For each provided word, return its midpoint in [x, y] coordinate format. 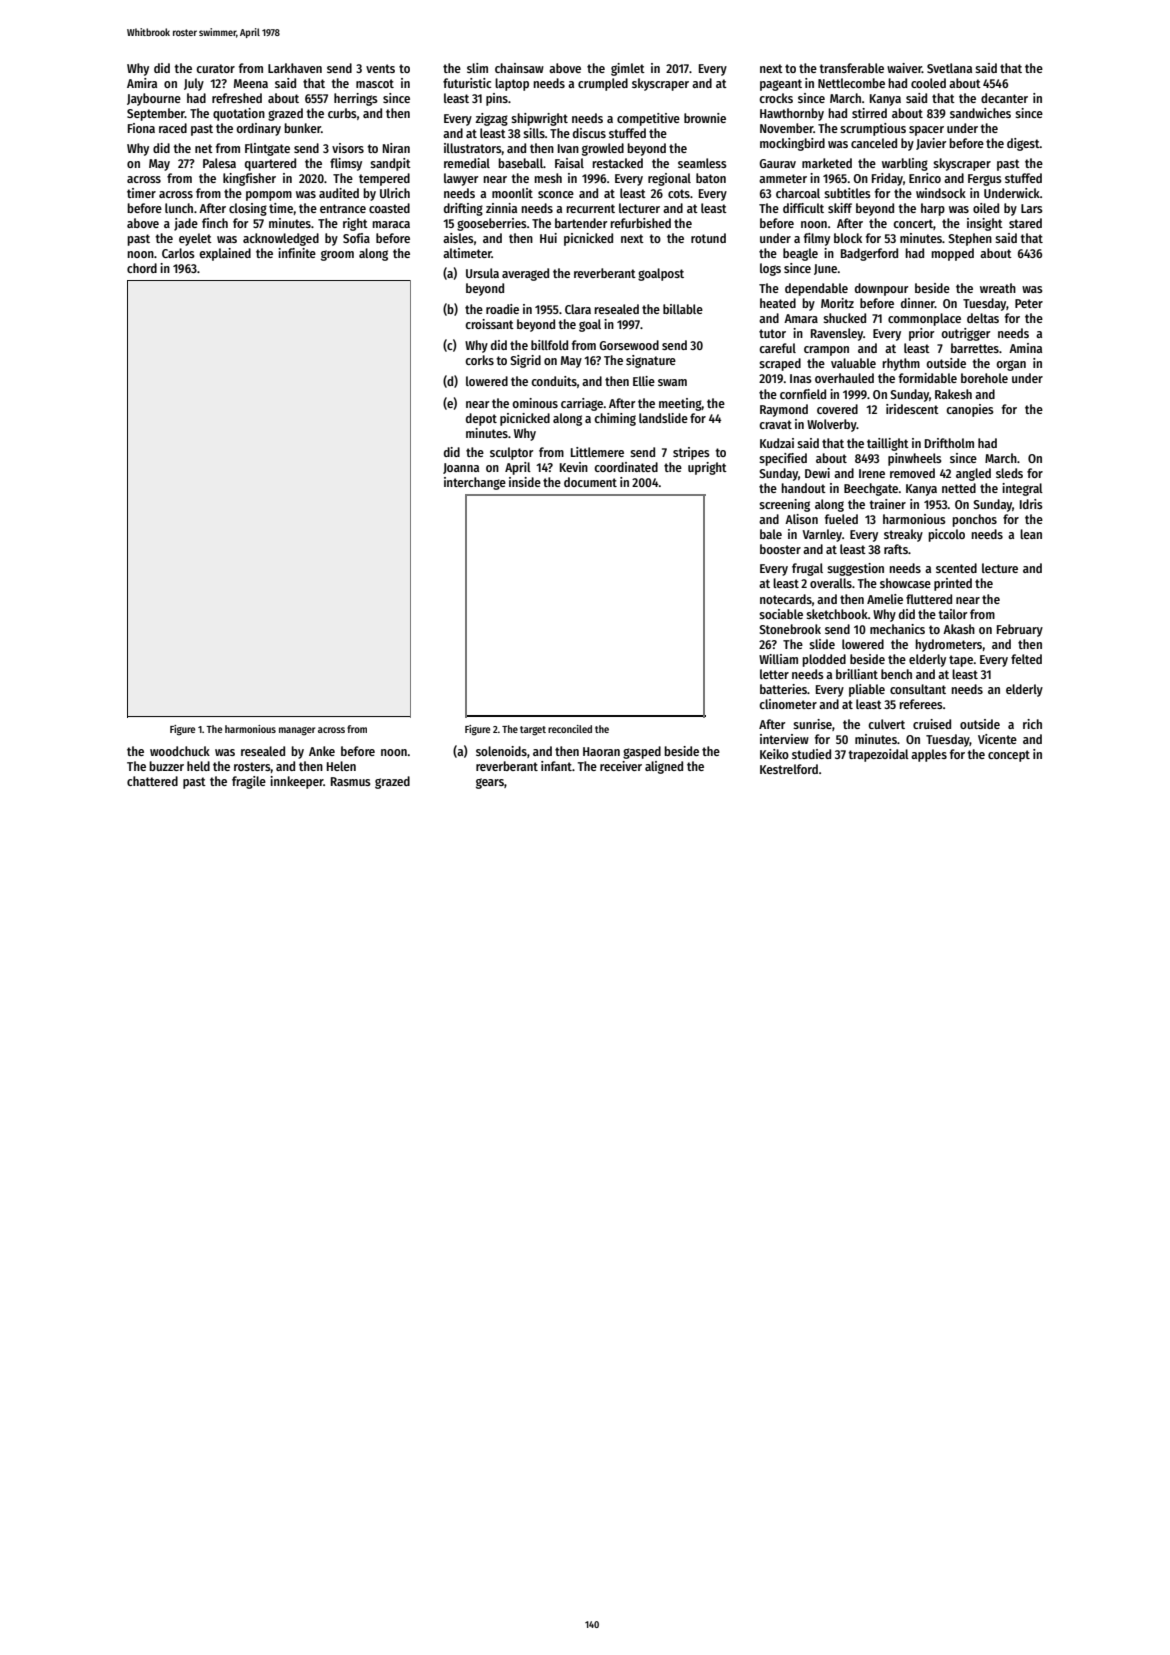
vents [380, 68]
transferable [851, 68]
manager [297, 731]
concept [1009, 756]
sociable [781, 614]
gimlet [628, 69]
